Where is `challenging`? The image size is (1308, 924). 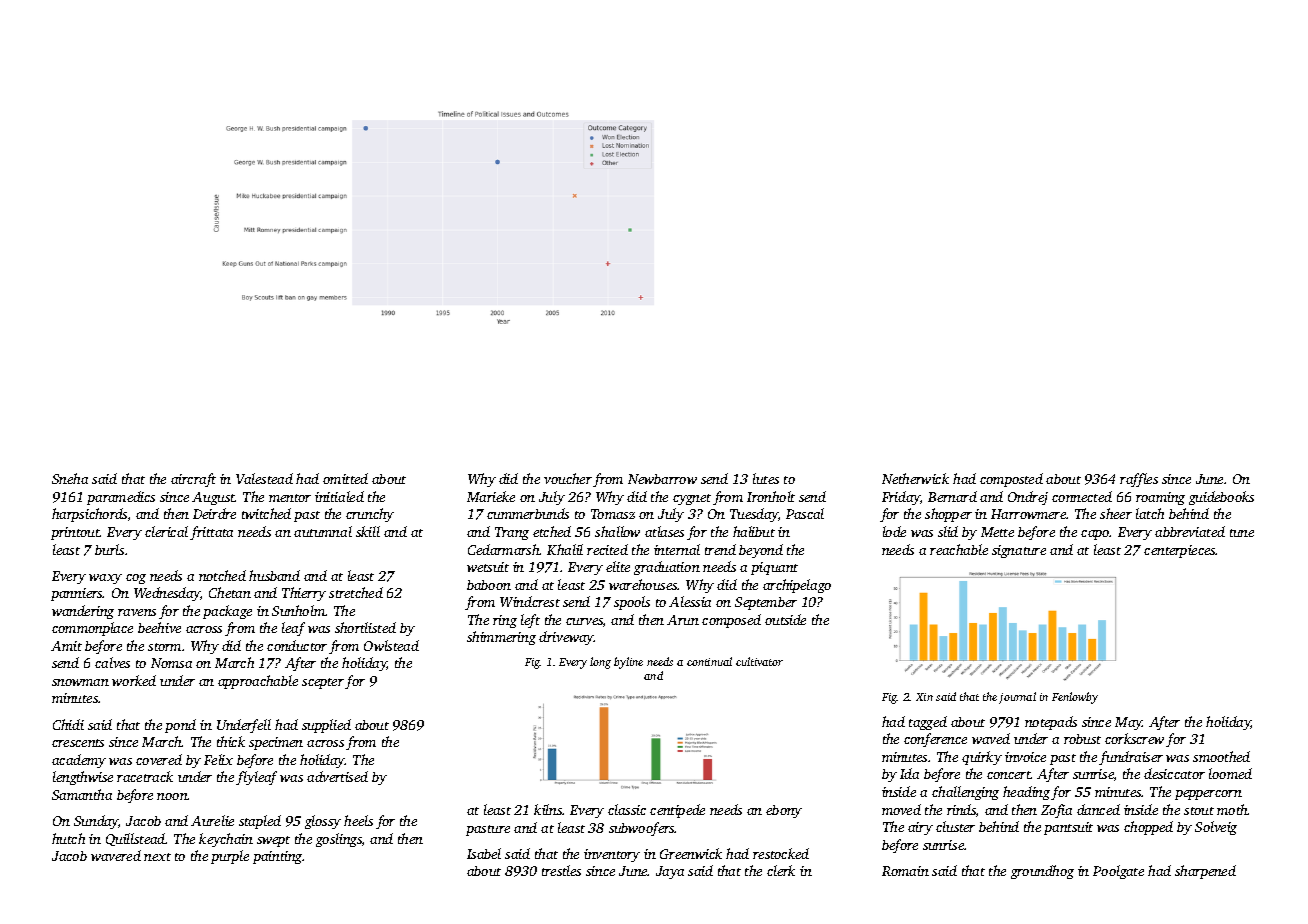
challenging is located at coordinates (965, 793).
